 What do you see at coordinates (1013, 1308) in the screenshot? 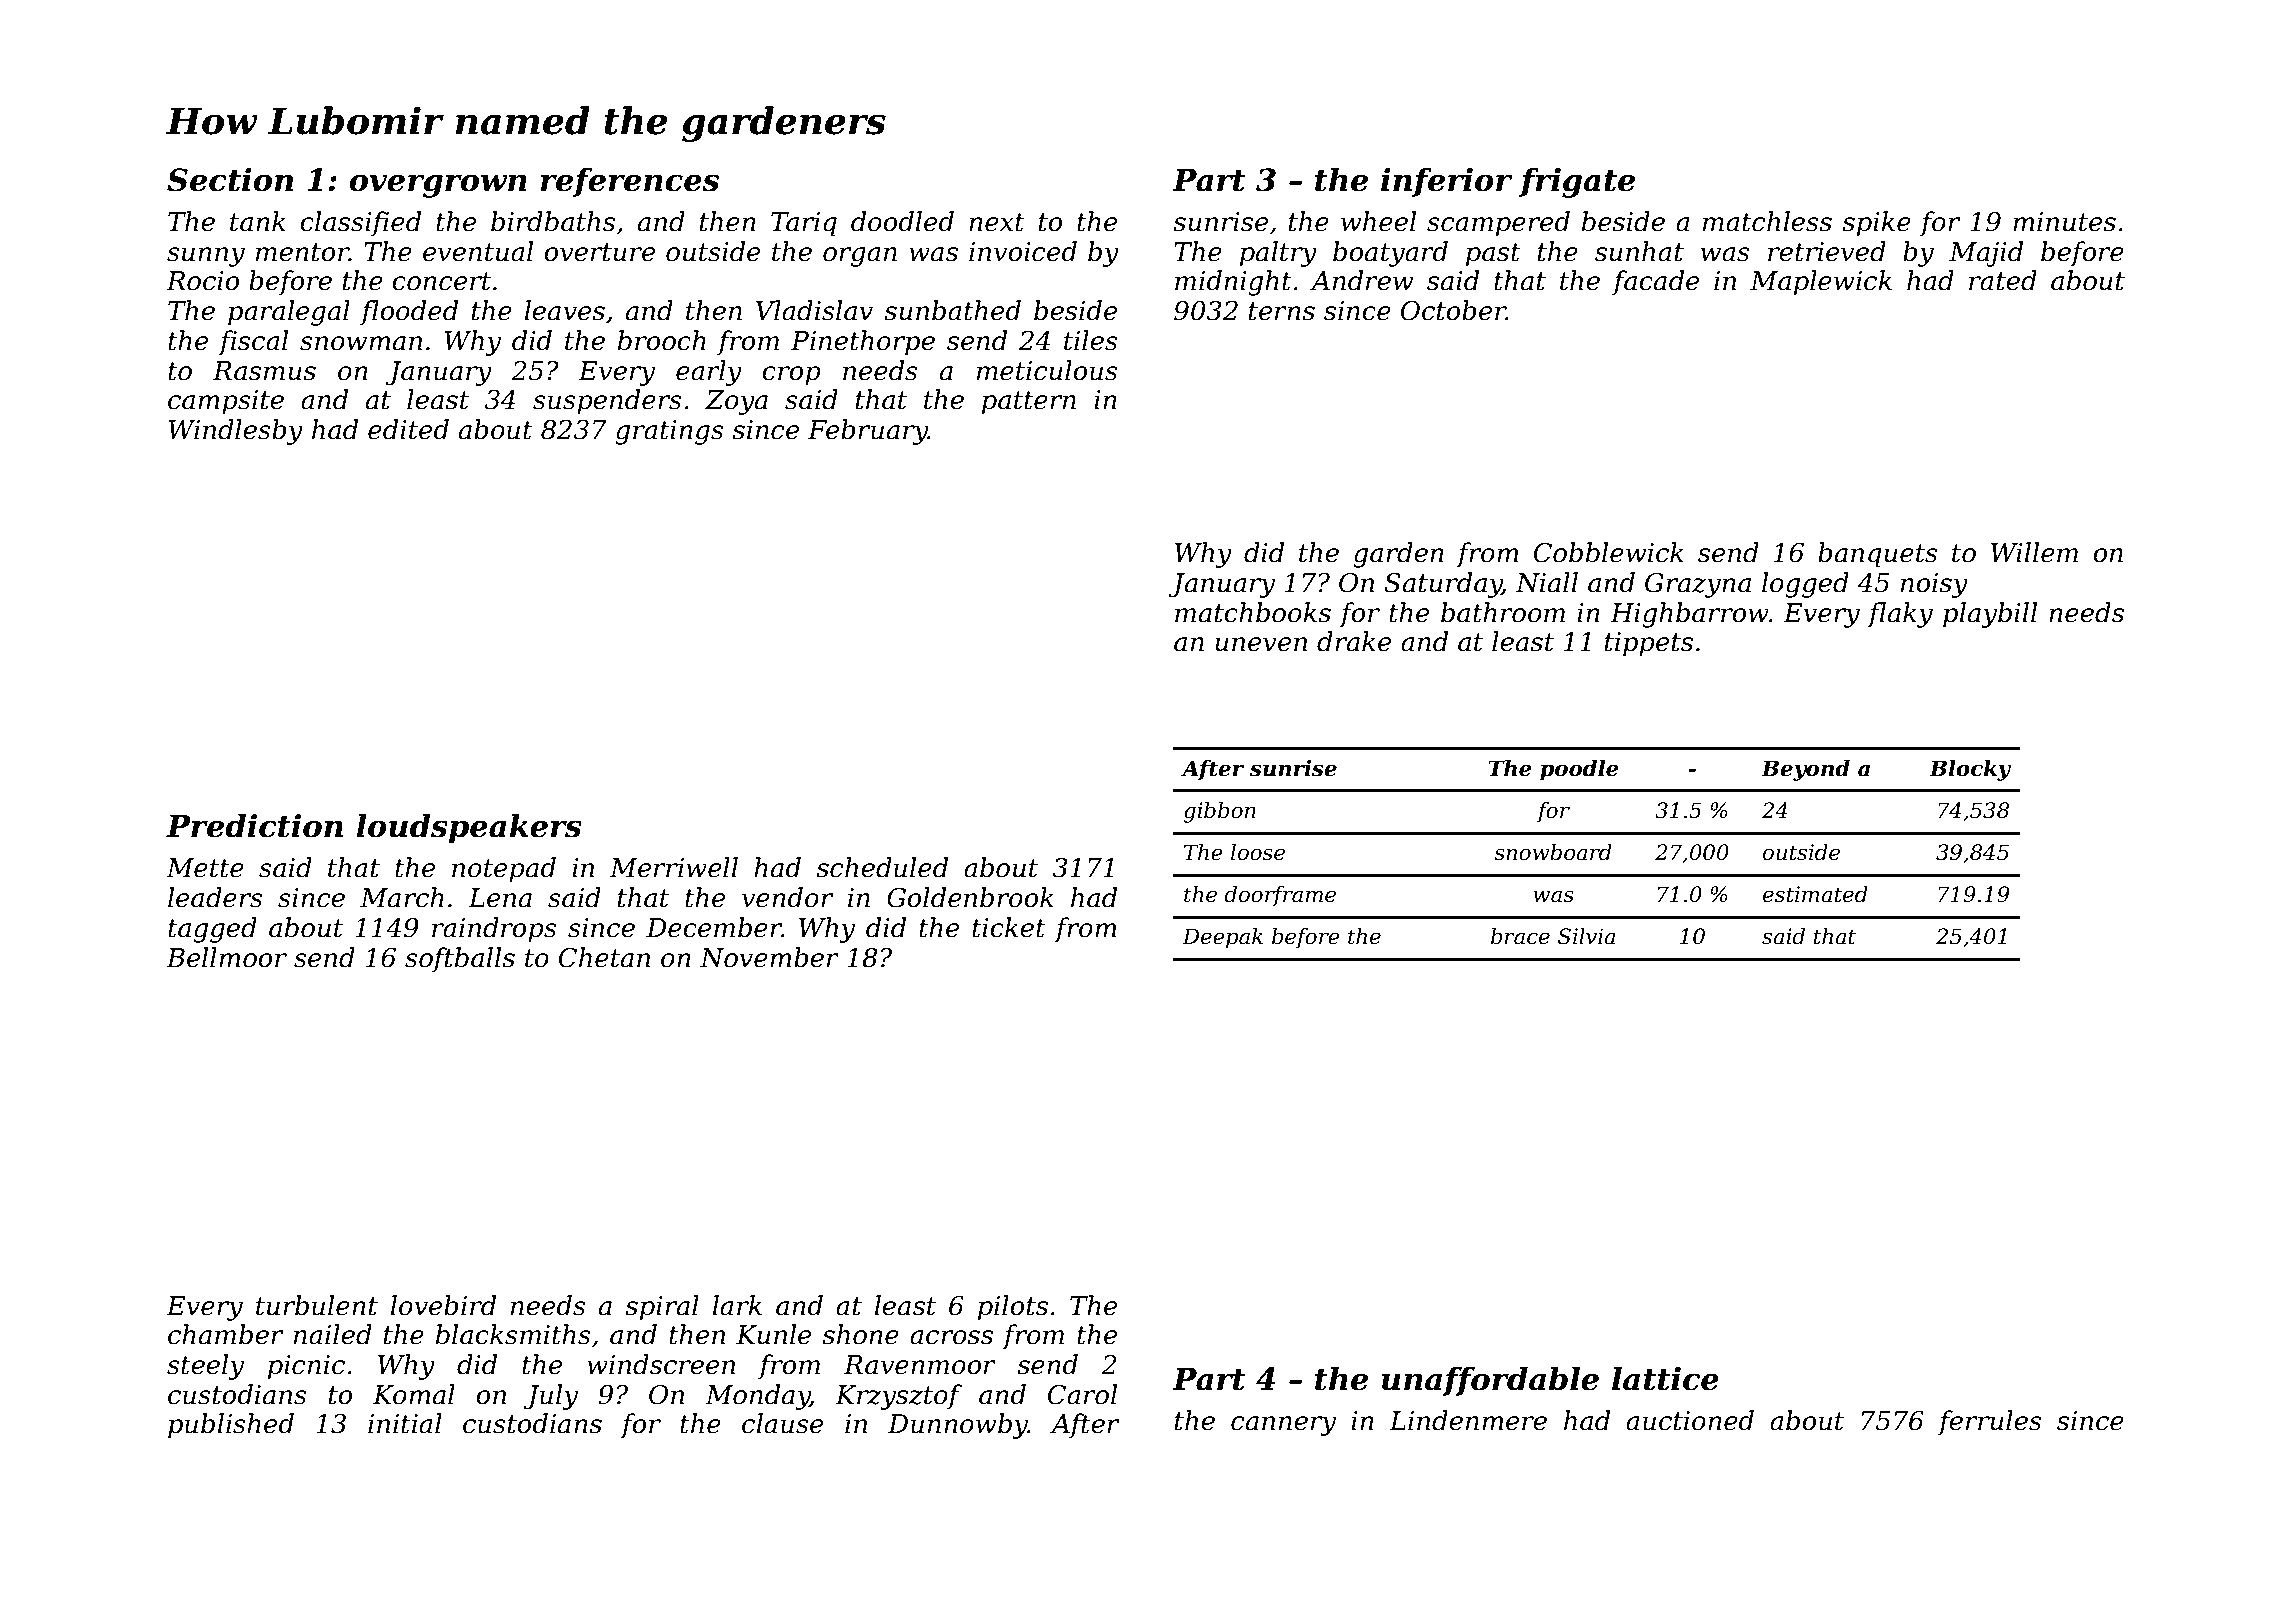
I see `pilots` at bounding box center [1013, 1308].
